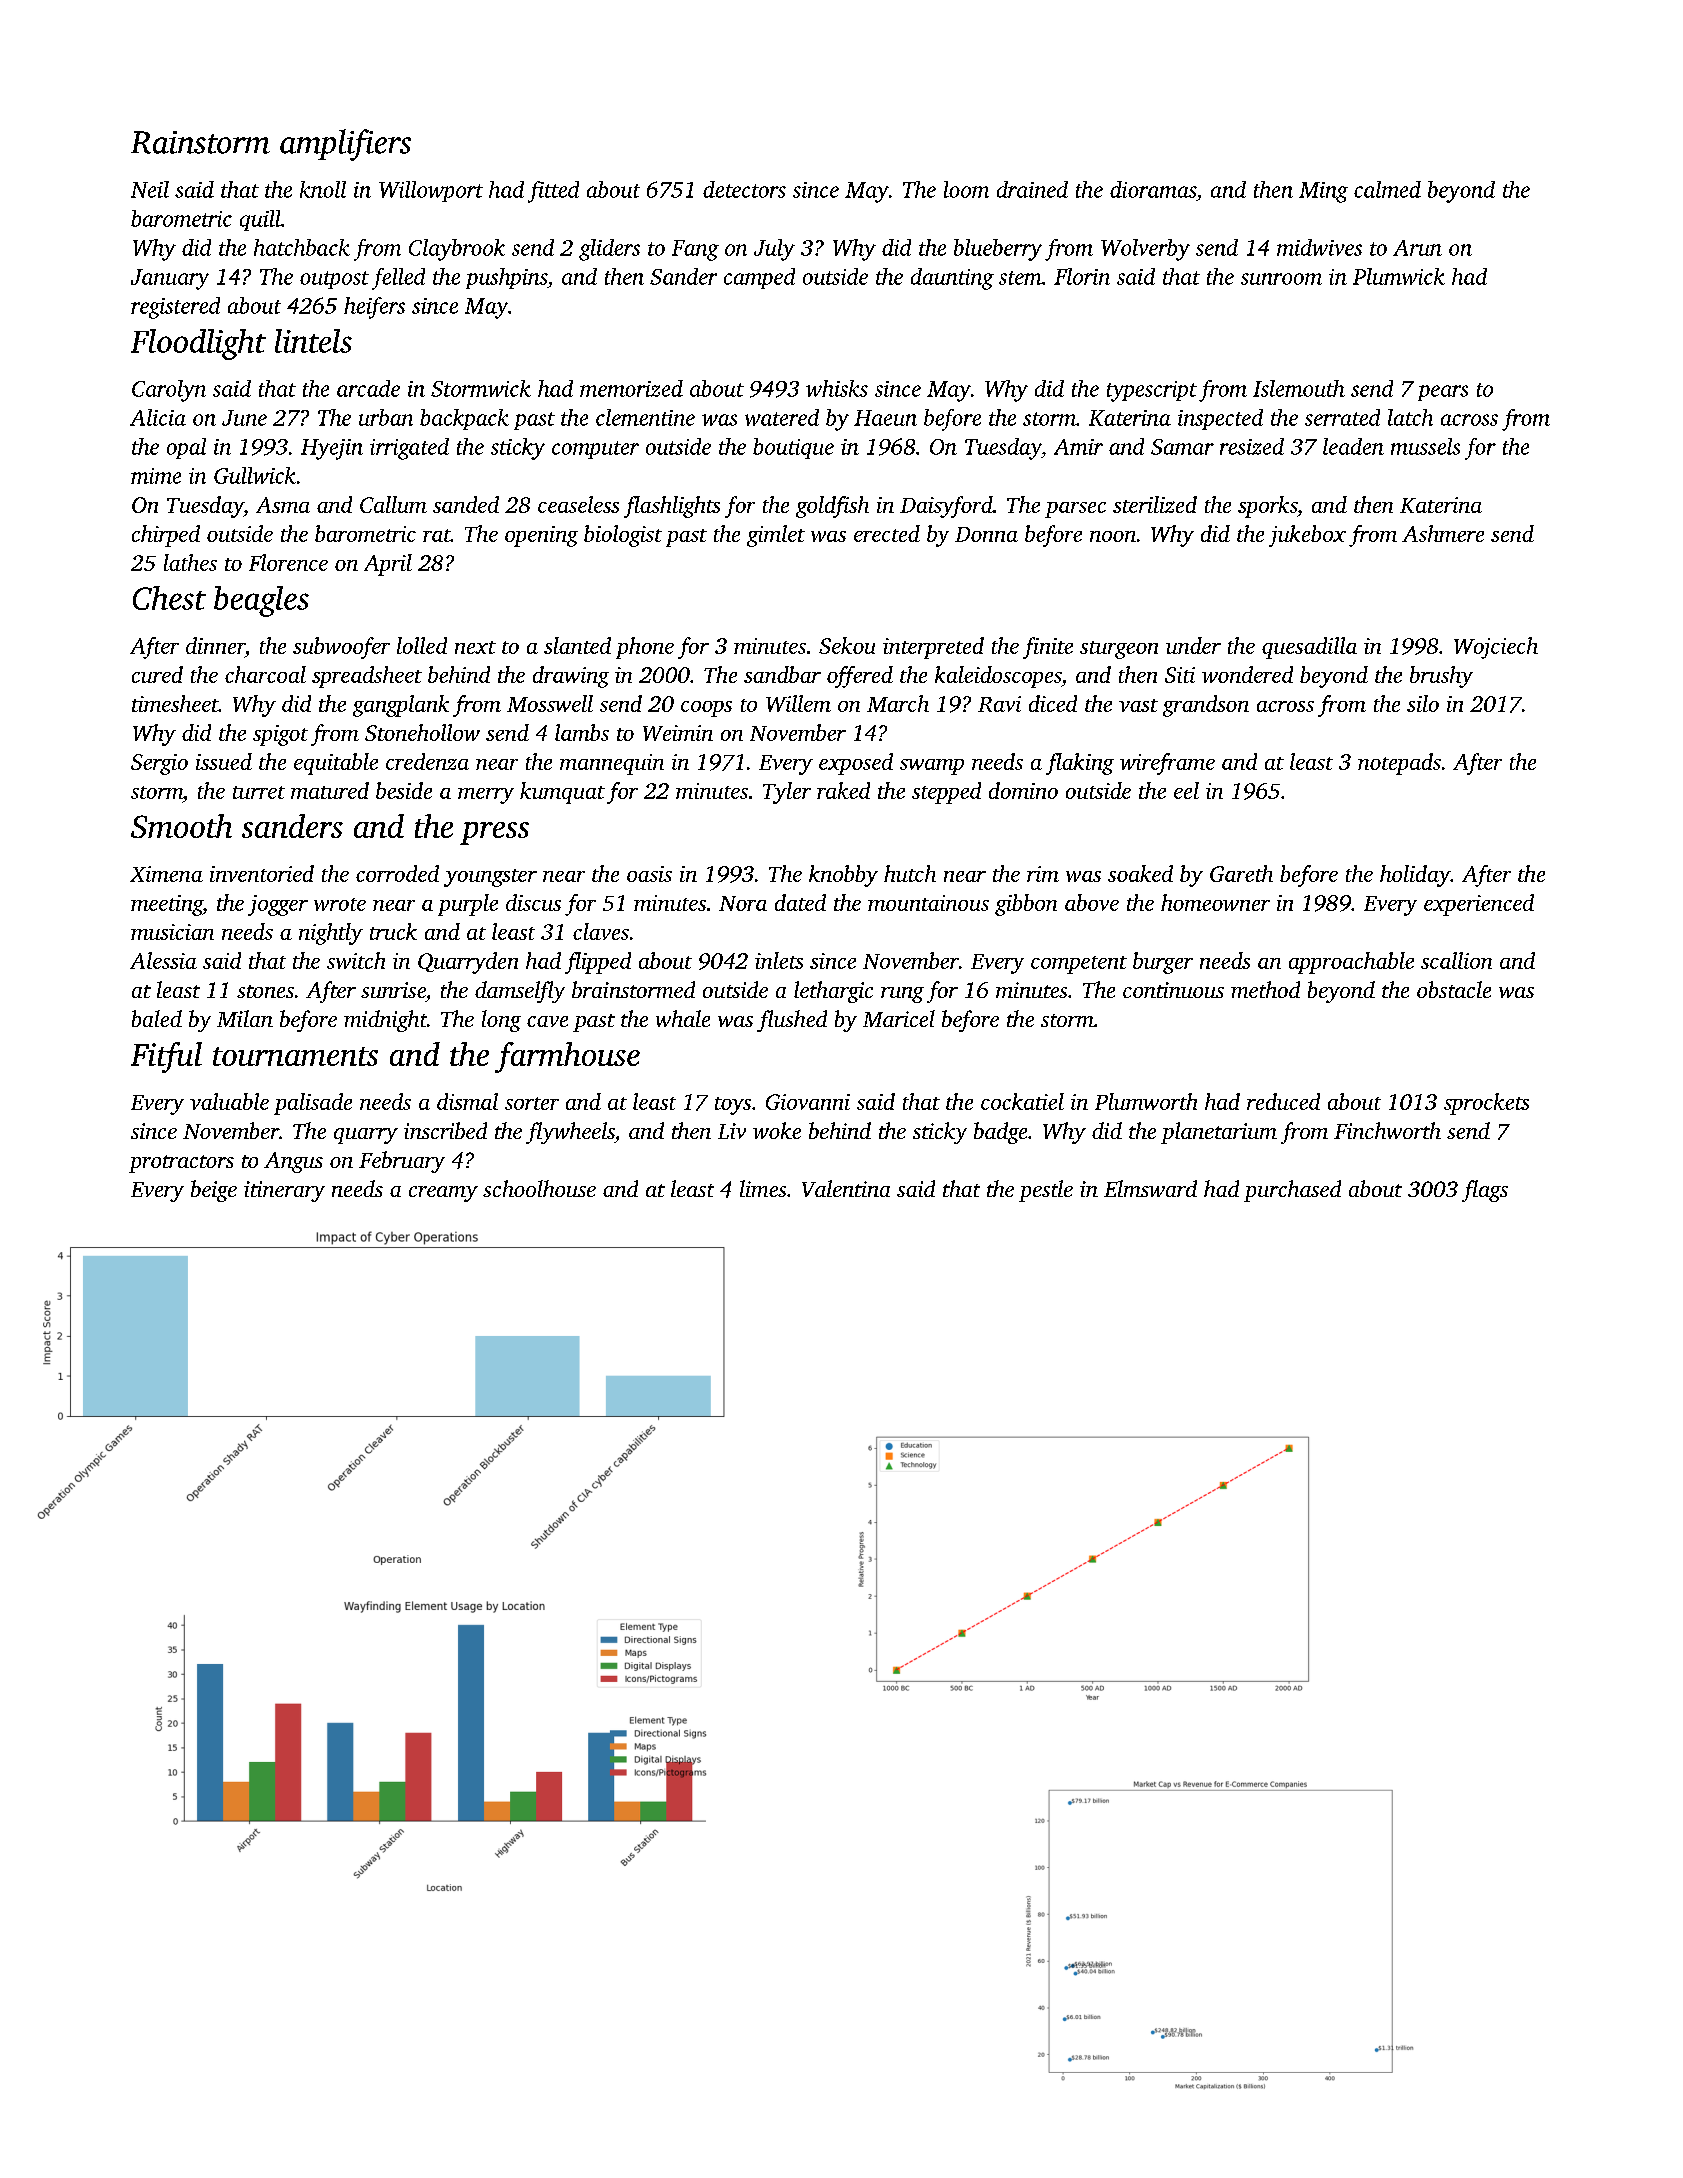 The image size is (1683, 2178). What do you see at coordinates (1193, 645) in the screenshot?
I see `under` at bounding box center [1193, 645].
